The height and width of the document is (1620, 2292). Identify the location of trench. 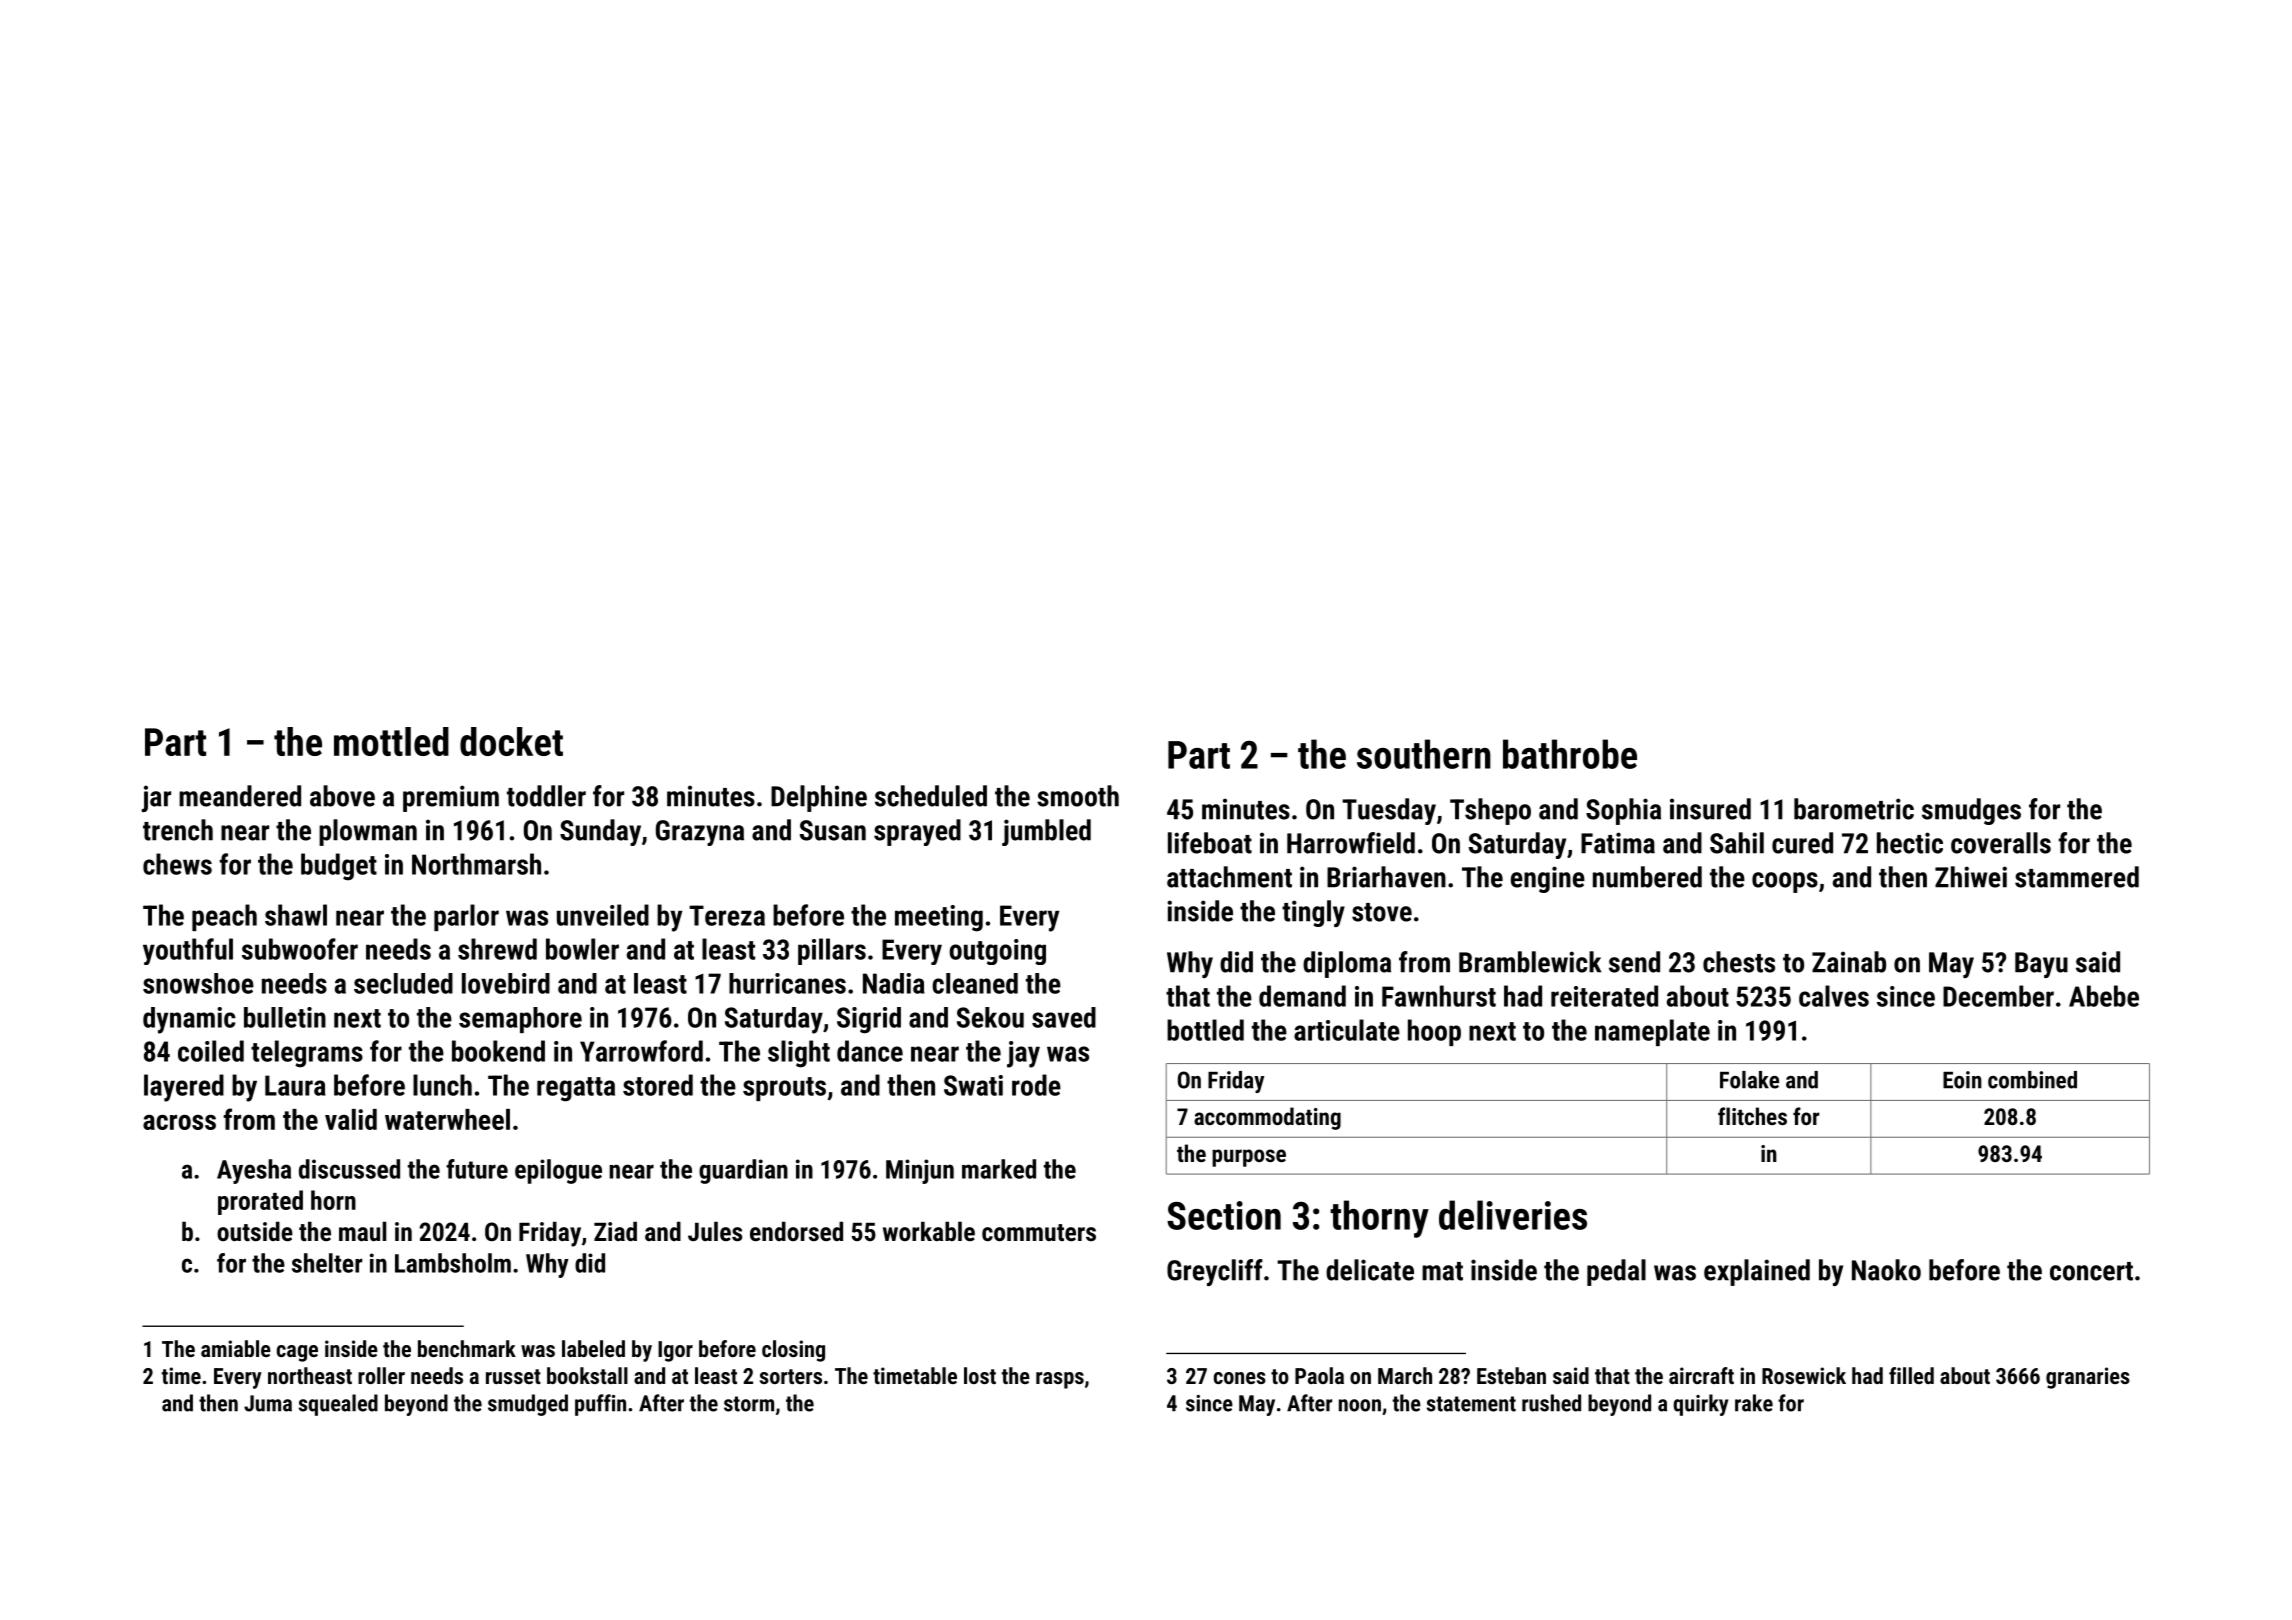
(178, 830).
